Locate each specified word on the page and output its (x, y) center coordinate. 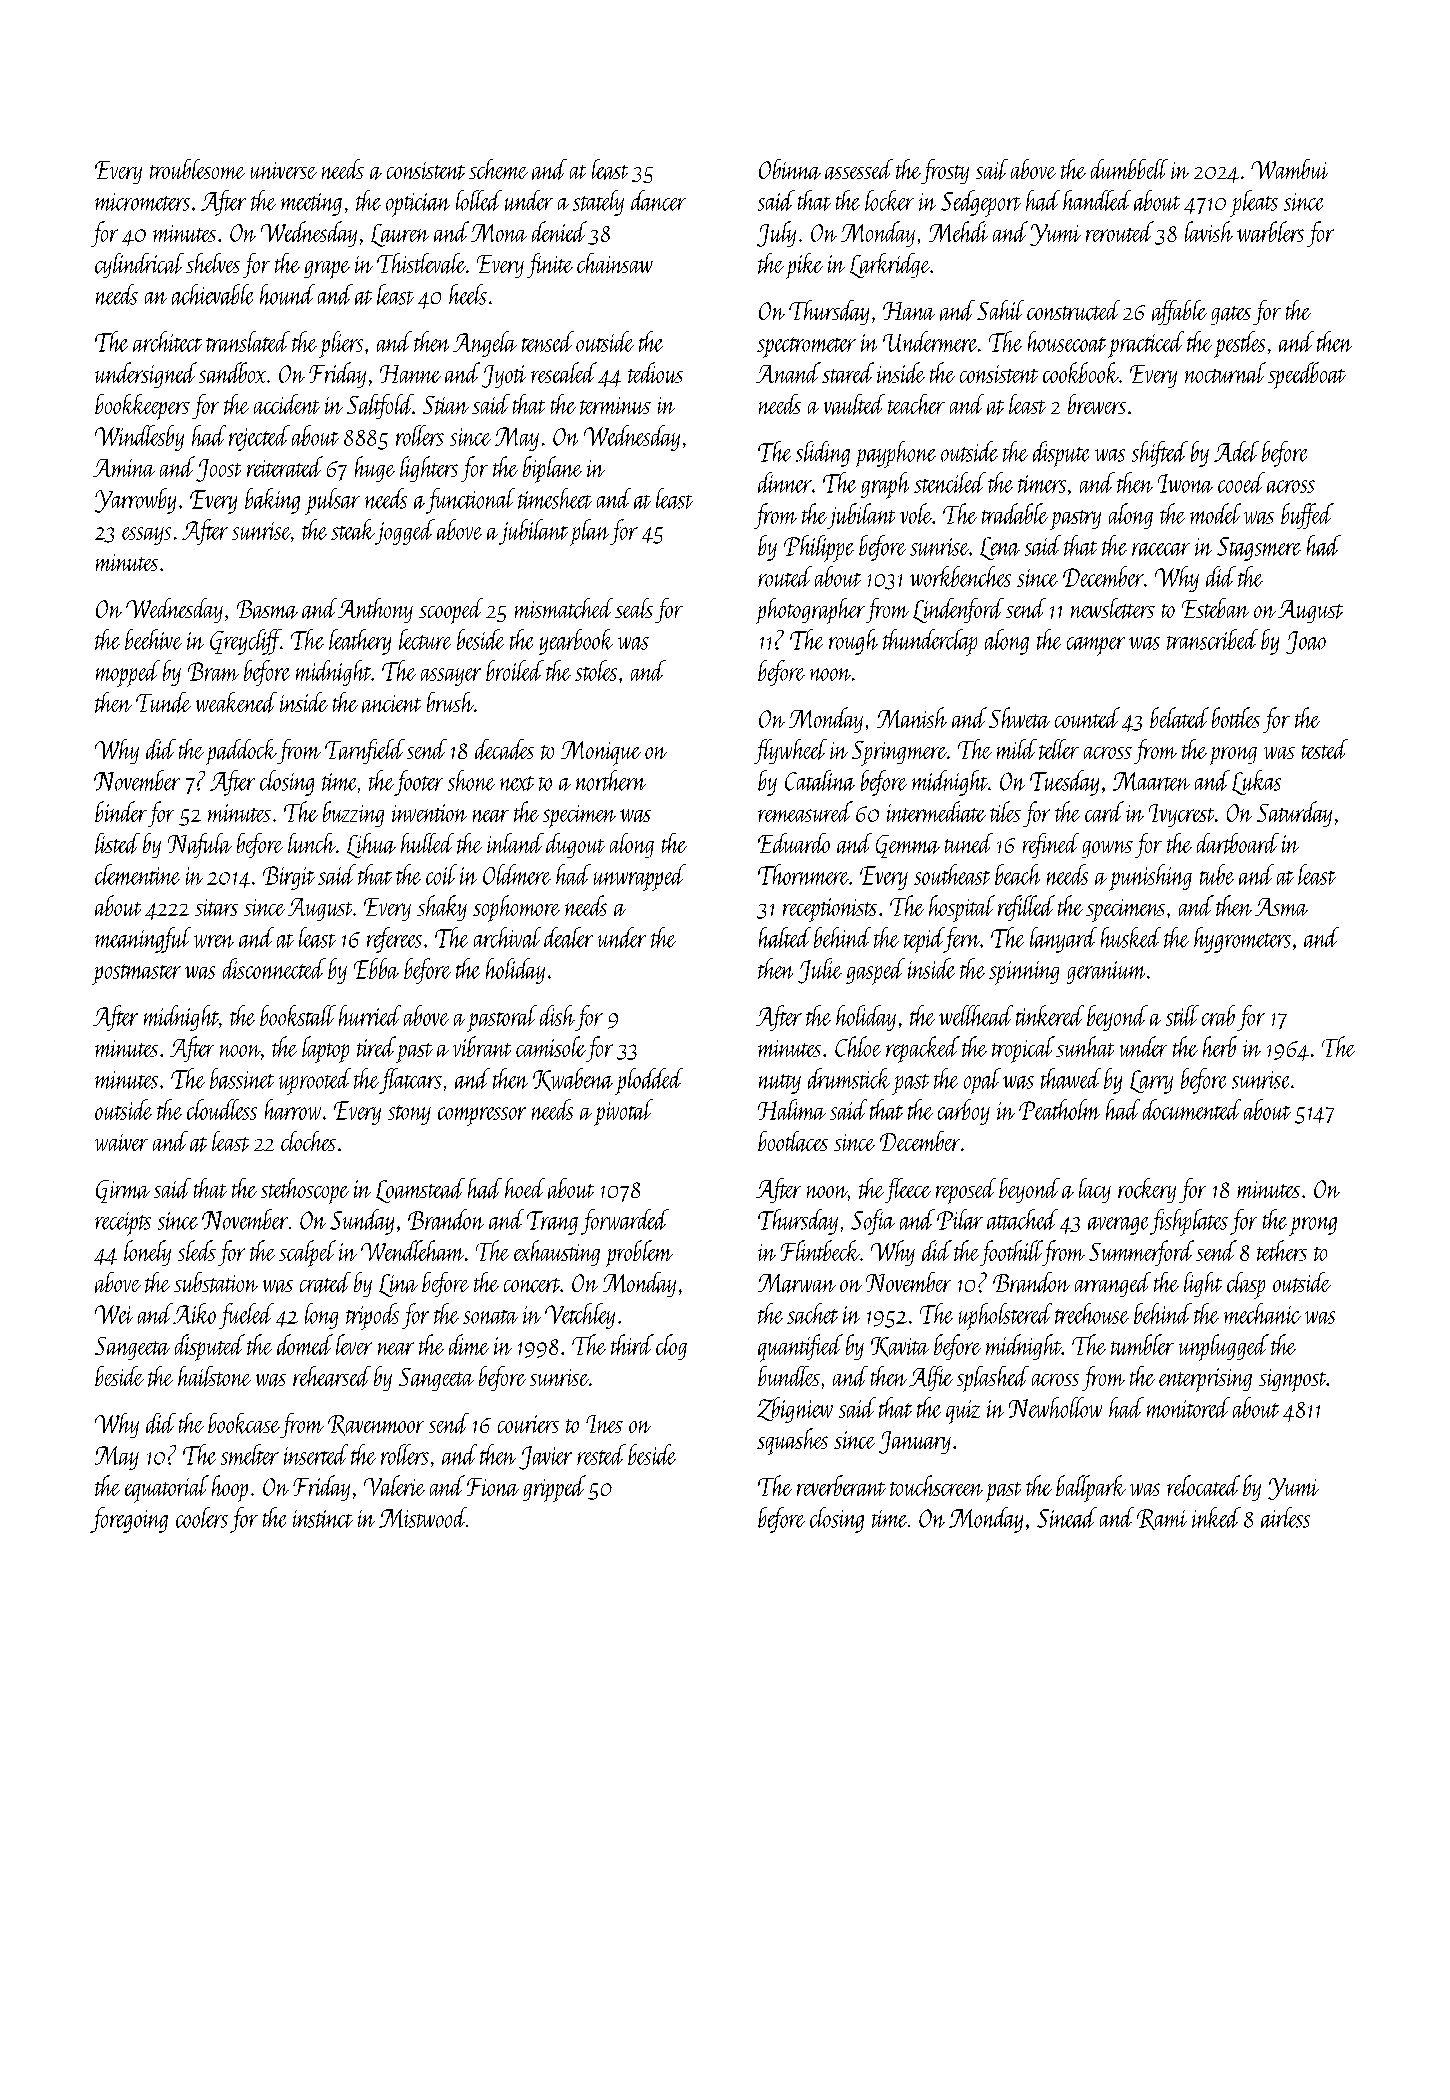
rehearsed (332, 1376)
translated (248, 341)
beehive (153, 639)
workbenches (960, 576)
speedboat (1307, 375)
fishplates (1189, 1222)
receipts (123, 1224)
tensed (548, 341)
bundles (789, 1376)
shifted (1160, 454)
